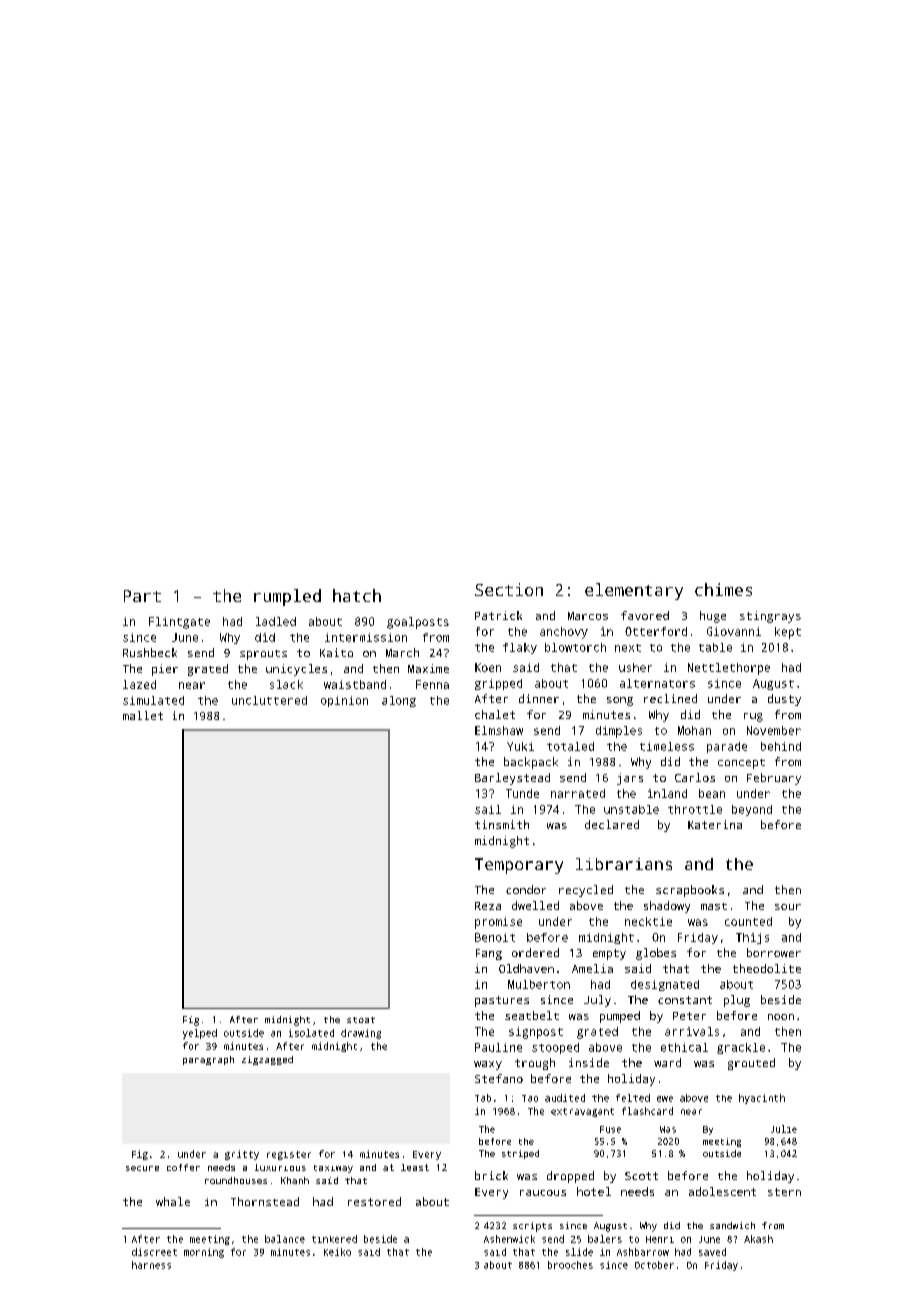 The image size is (924, 1308). I want to click on Section, so click(509, 589).
